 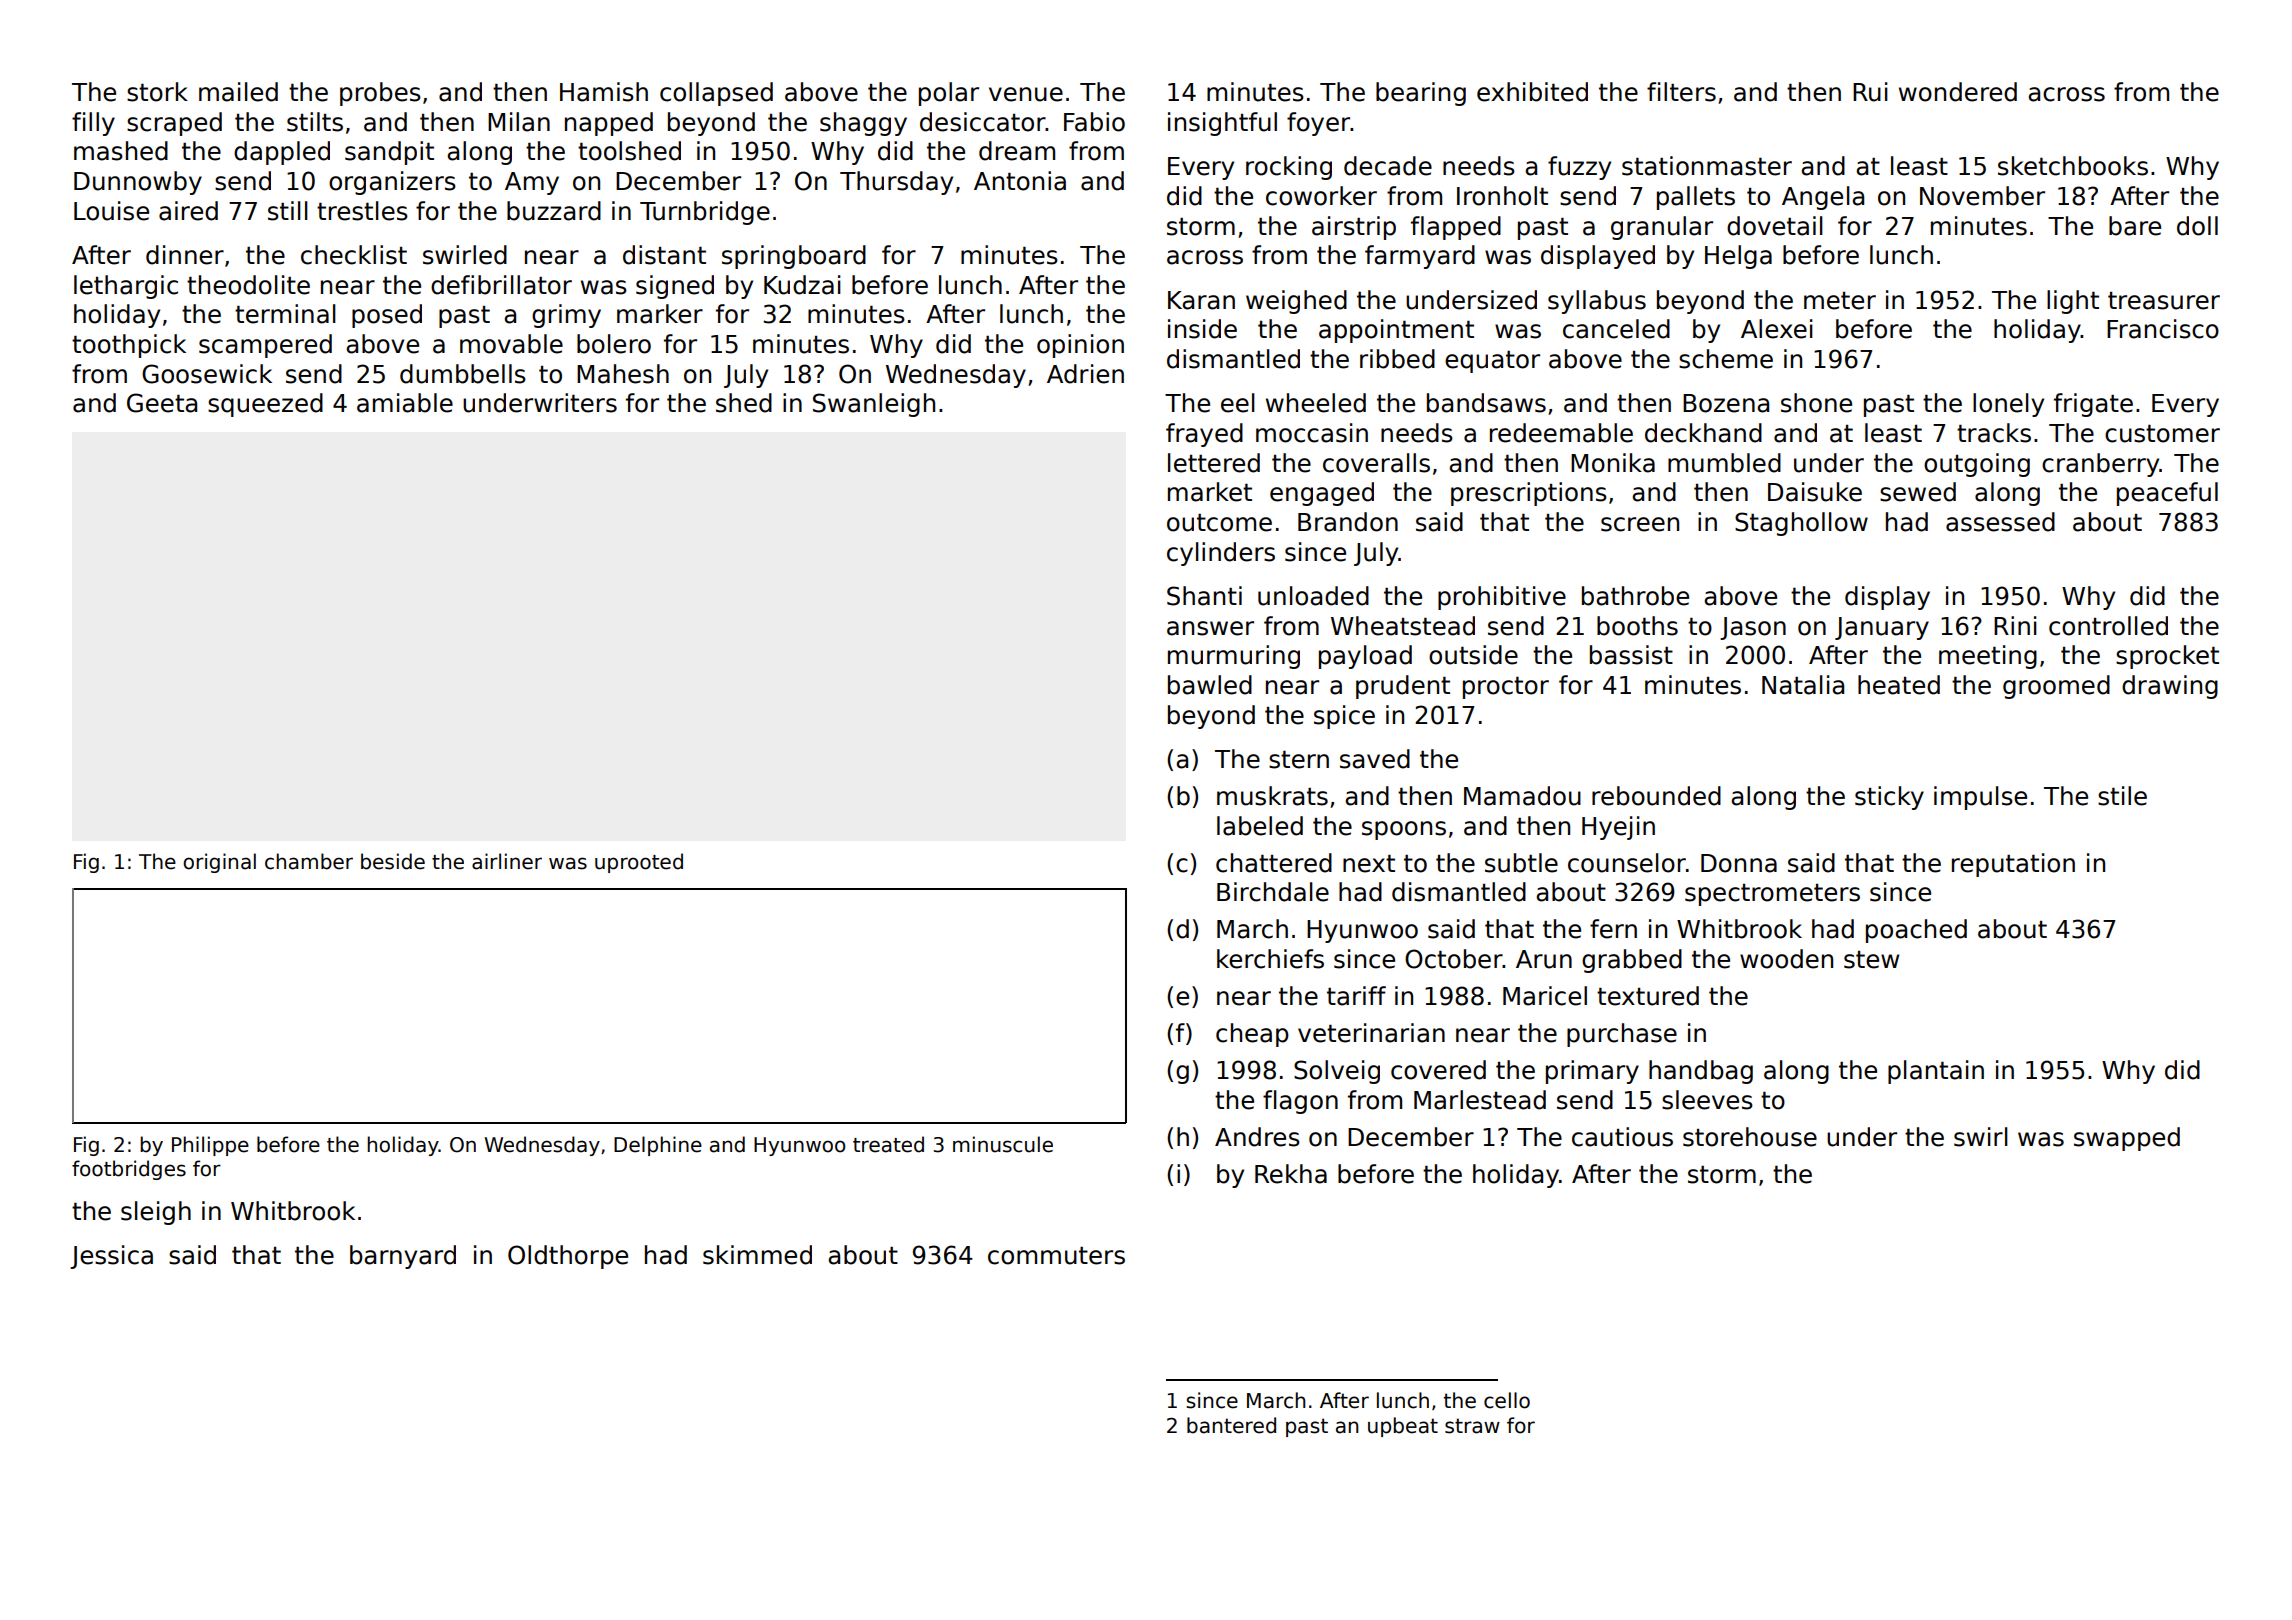 I want to click on tariff, so click(x=1356, y=996).
